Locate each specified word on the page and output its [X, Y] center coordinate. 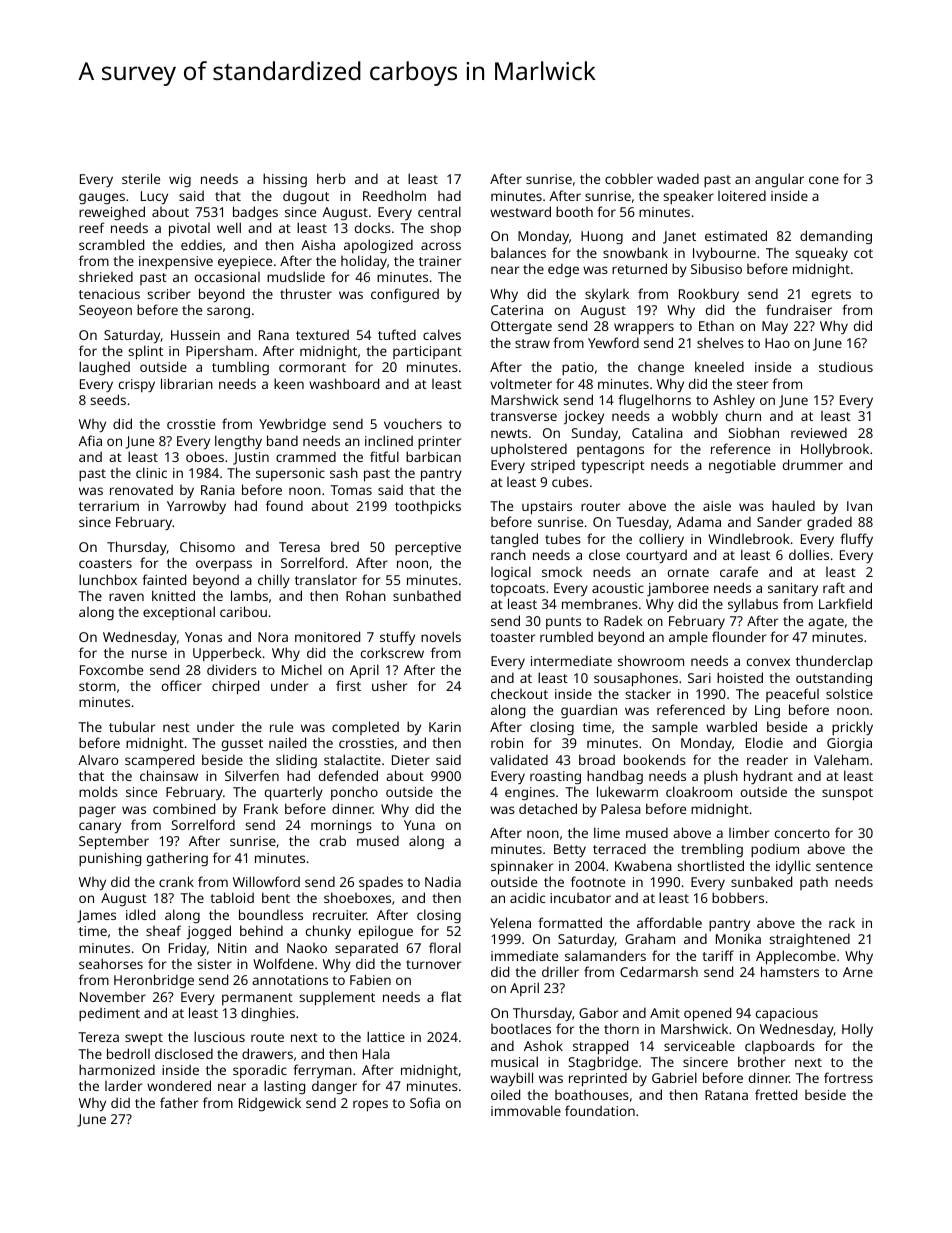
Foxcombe [111, 669]
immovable [526, 1110]
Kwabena [643, 865]
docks [373, 227]
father [179, 1102]
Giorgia [849, 744]
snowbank [635, 252]
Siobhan [754, 432]
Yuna [419, 825]
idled [140, 914]
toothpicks [428, 507]
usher [389, 685]
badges [255, 213]
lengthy [238, 442]
